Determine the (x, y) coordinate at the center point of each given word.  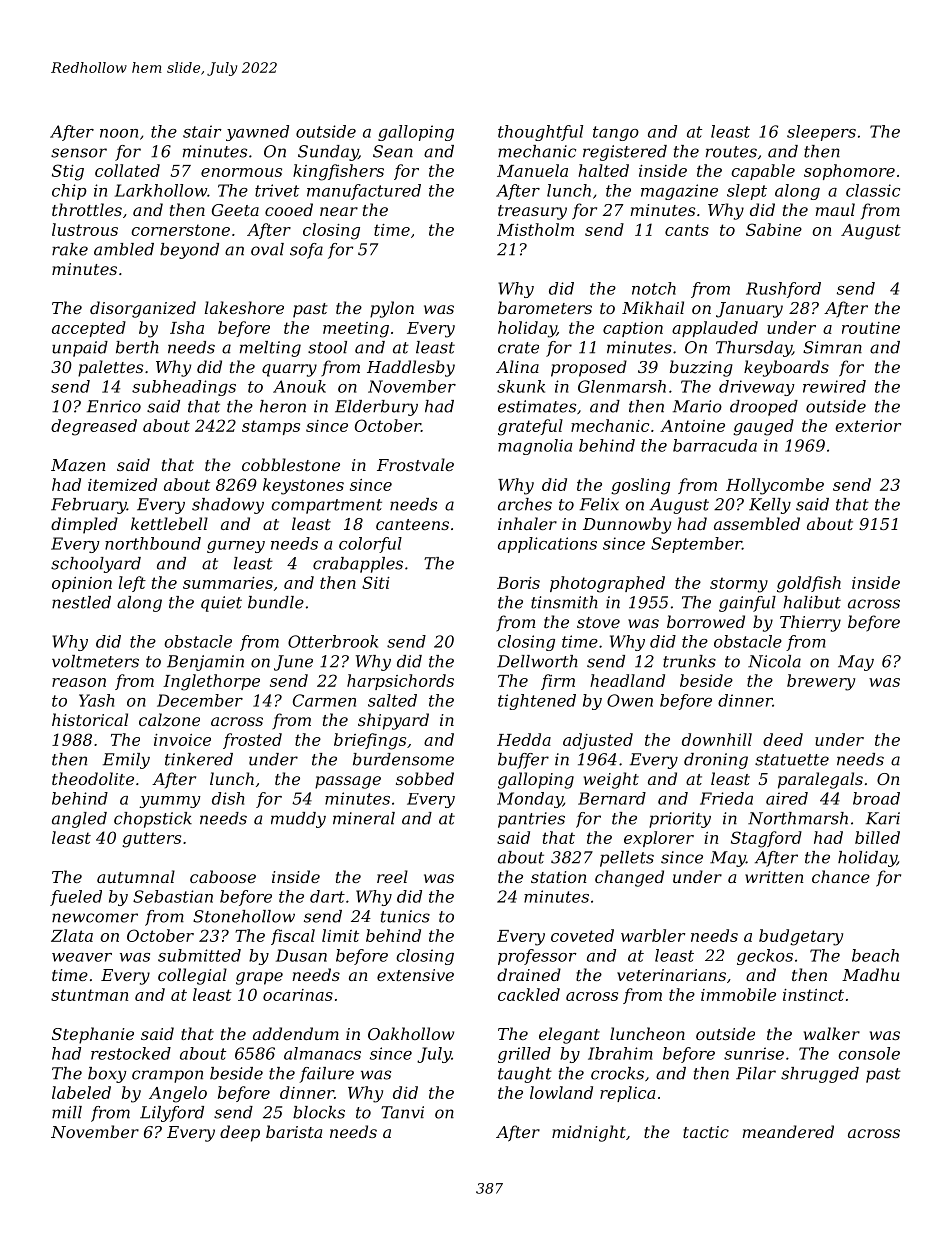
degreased (94, 427)
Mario (697, 406)
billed (877, 837)
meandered (788, 1131)
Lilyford (172, 1114)
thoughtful (540, 133)
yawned (257, 133)
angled (79, 820)
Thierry (810, 623)
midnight (589, 1133)
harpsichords (400, 682)
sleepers (821, 133)
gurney (236, 547)
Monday (530, 800)
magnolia (535, 447)
